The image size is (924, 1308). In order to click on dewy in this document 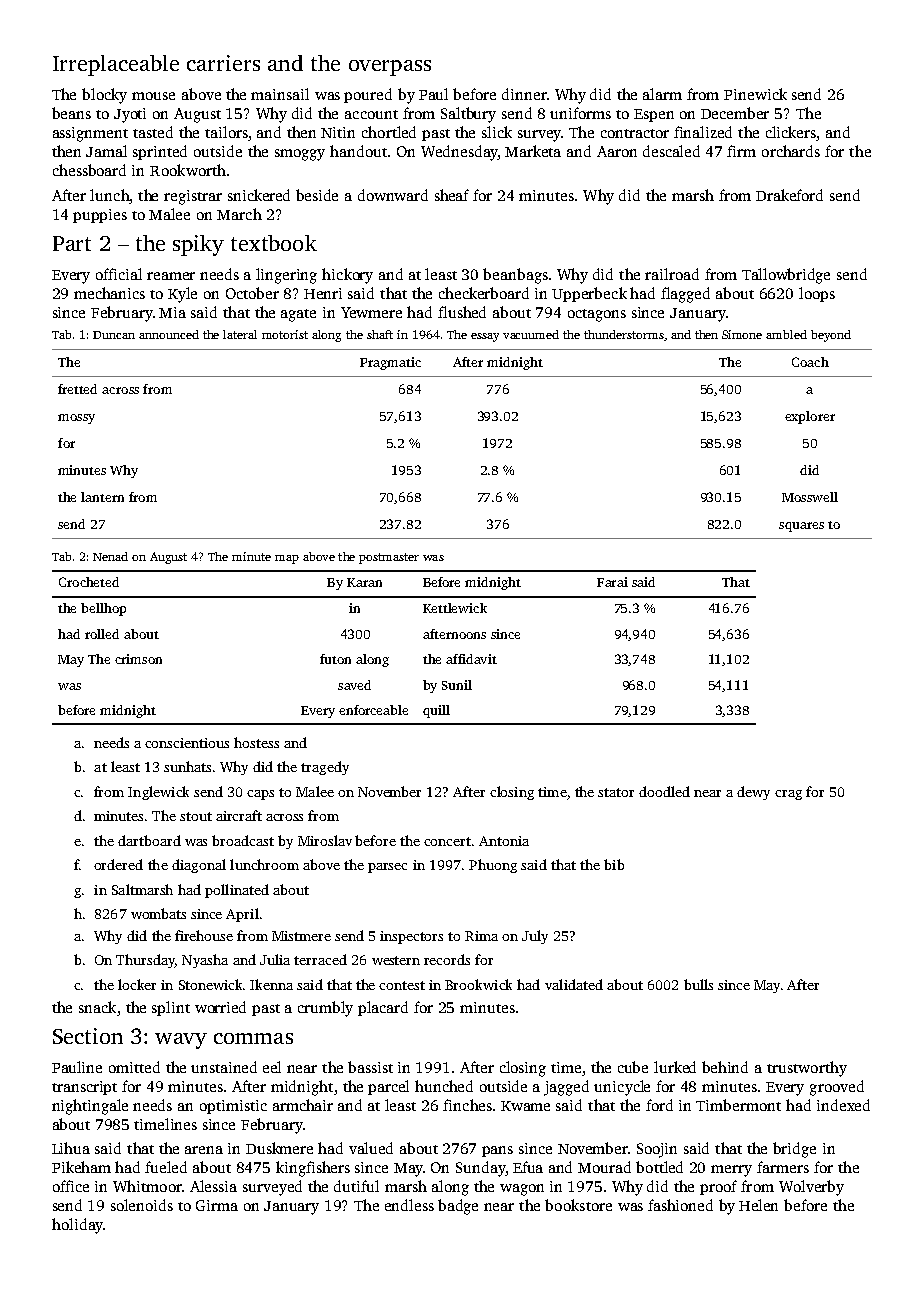, I will do `click(753, 793)`.
